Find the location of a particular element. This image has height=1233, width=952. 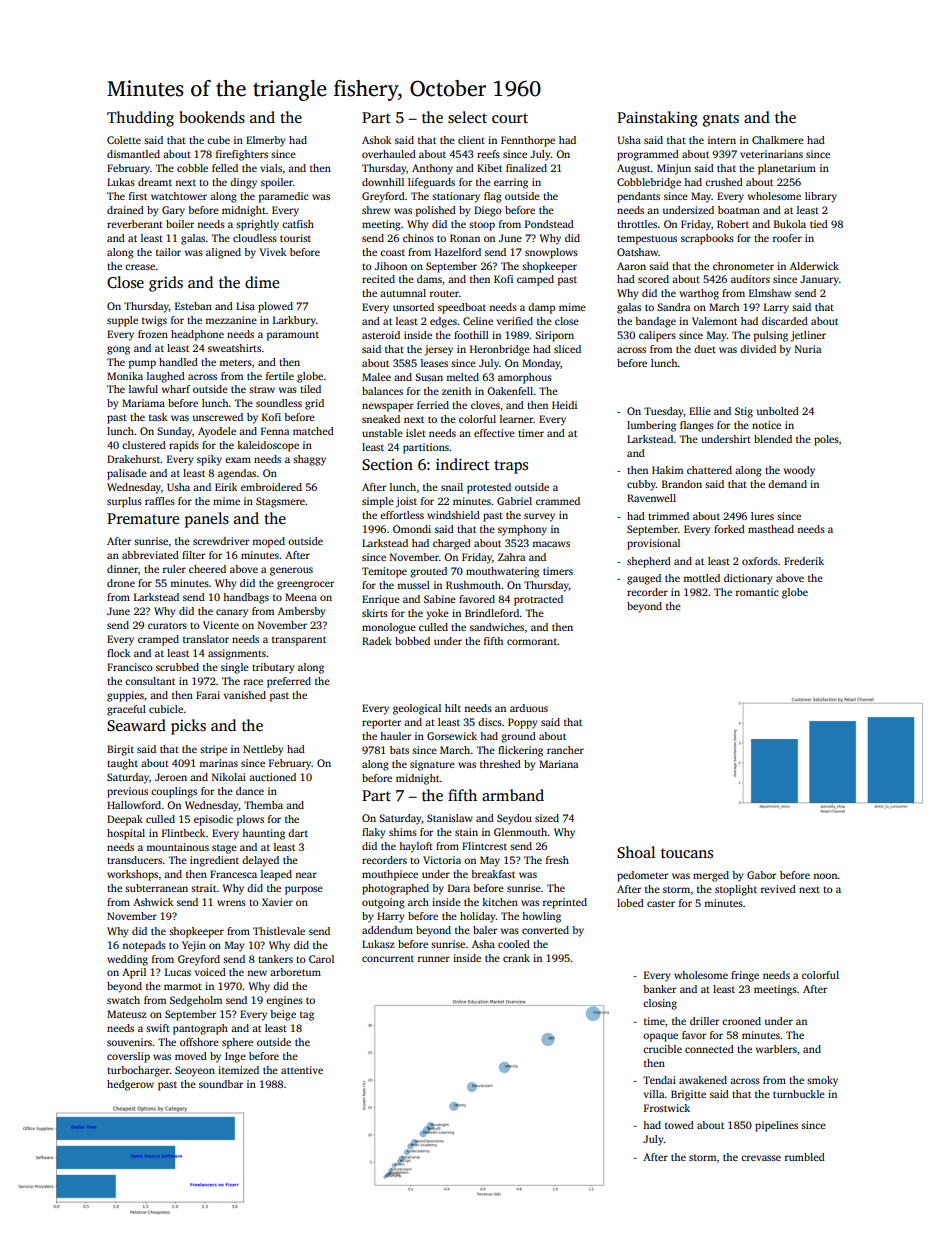

Esteban is located at coordinates (193, 306).
